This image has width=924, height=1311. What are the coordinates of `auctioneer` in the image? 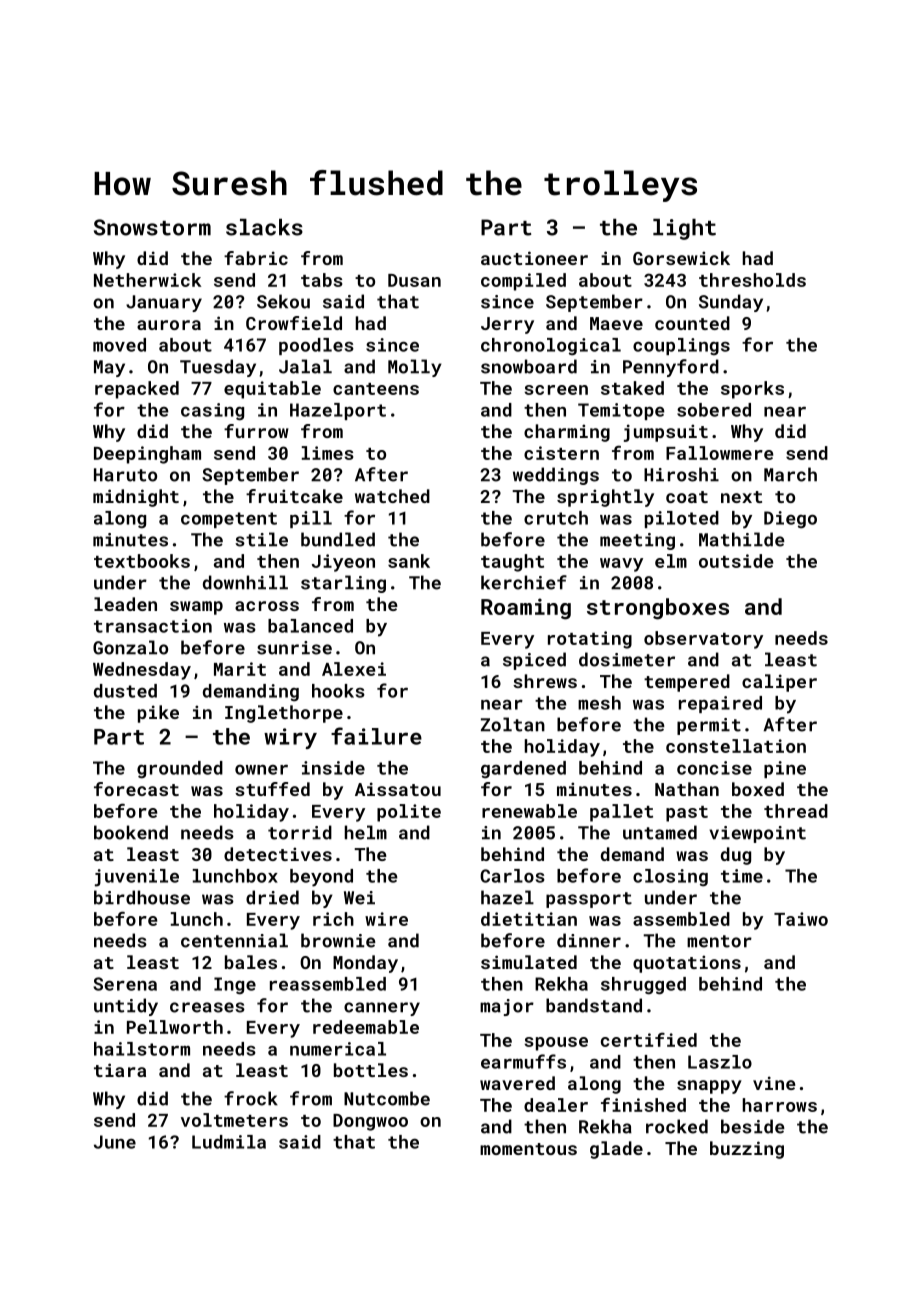 It's located at (534, 258).
